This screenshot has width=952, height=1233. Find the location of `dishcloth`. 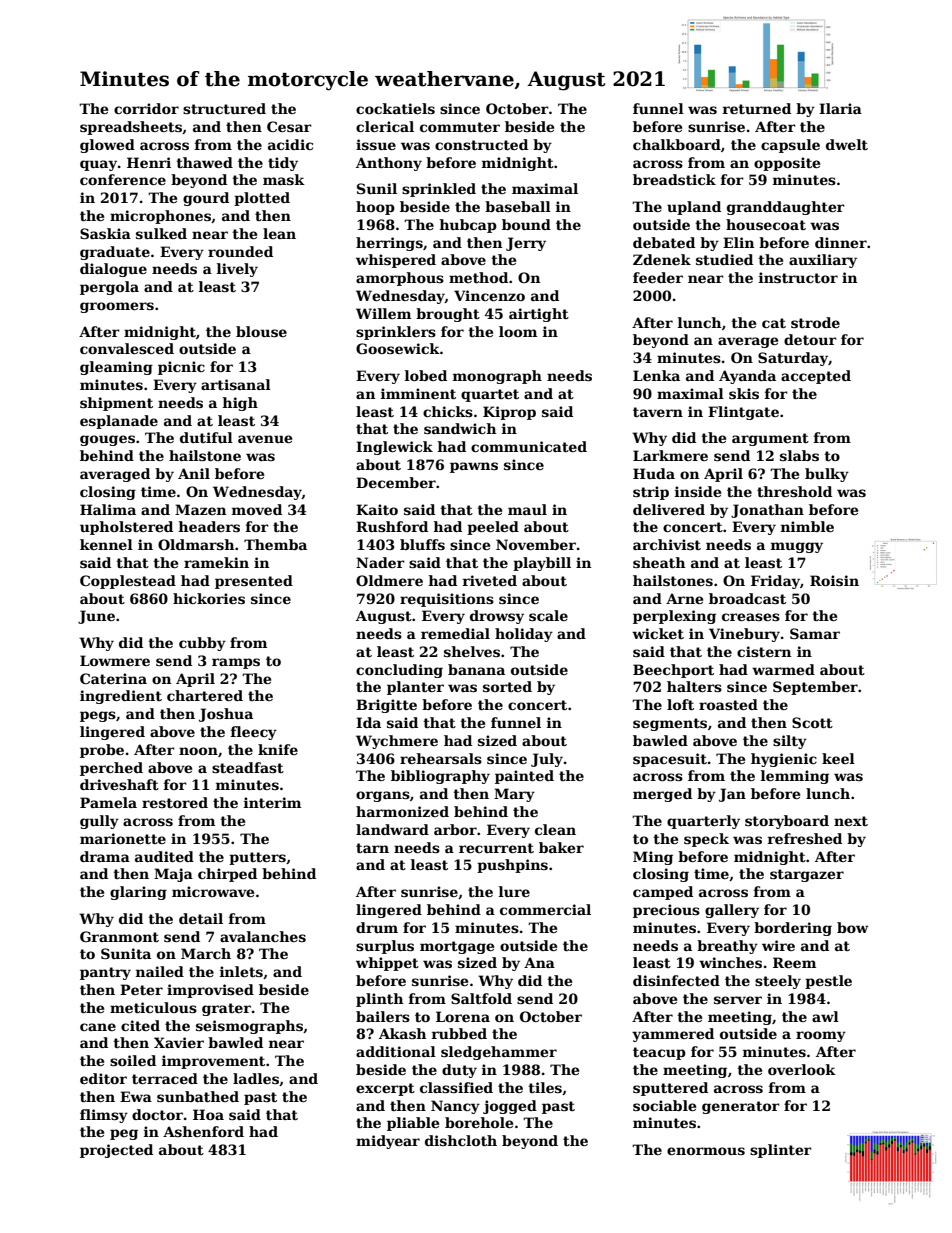

dishcloth is located at coordinates (461, 1140).
